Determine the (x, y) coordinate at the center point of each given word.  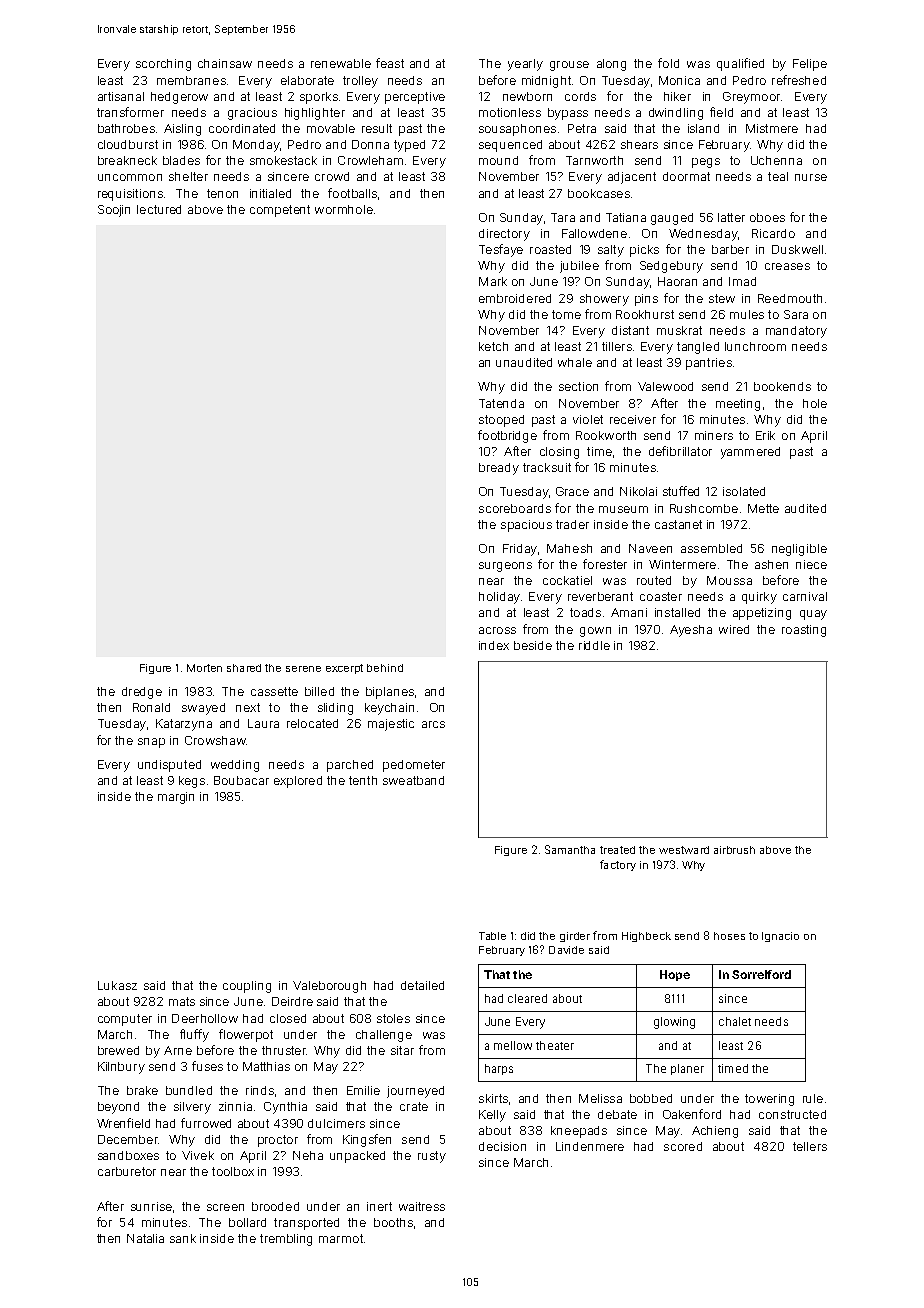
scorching (163, 65)
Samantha (570, 849)
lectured (159, 209)
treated (617, 850)
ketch (493, 346)
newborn (527, 96)
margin (176, 798)
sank (183, 1238)
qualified (740, 64)
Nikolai (638, 491)
